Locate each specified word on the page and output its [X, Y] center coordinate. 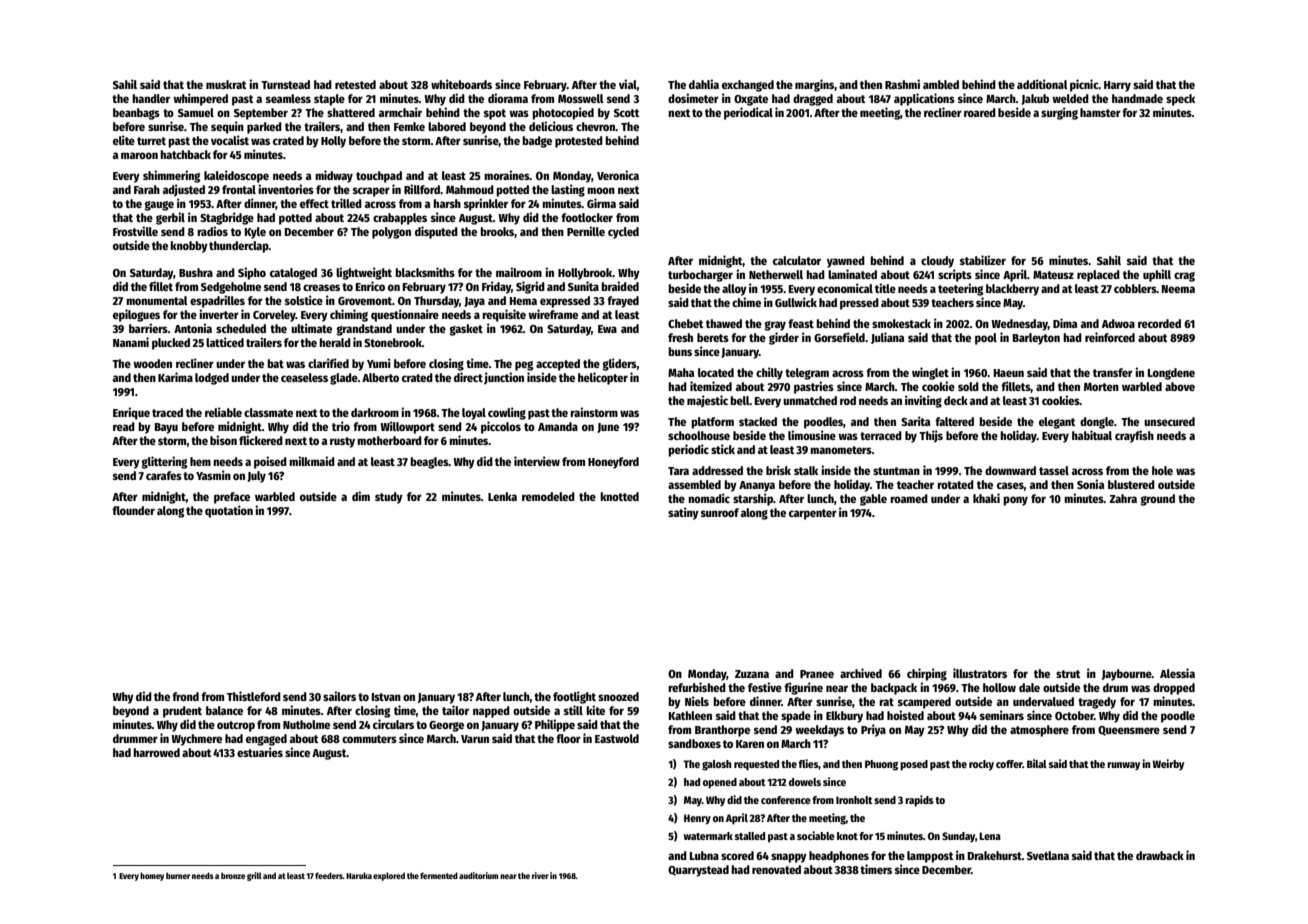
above [1180, 386]
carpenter [813, 514]
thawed [724, 323]
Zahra [1123, 498]
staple [329, 100]
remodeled [548, 496]
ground [1157, 500]
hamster [1100, 112]
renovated [776, 869]
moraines [507, 175]
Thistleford [254, 696]
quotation [229, 511]
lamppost [930, 857]
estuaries [260, 752]
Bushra [196, 272]
